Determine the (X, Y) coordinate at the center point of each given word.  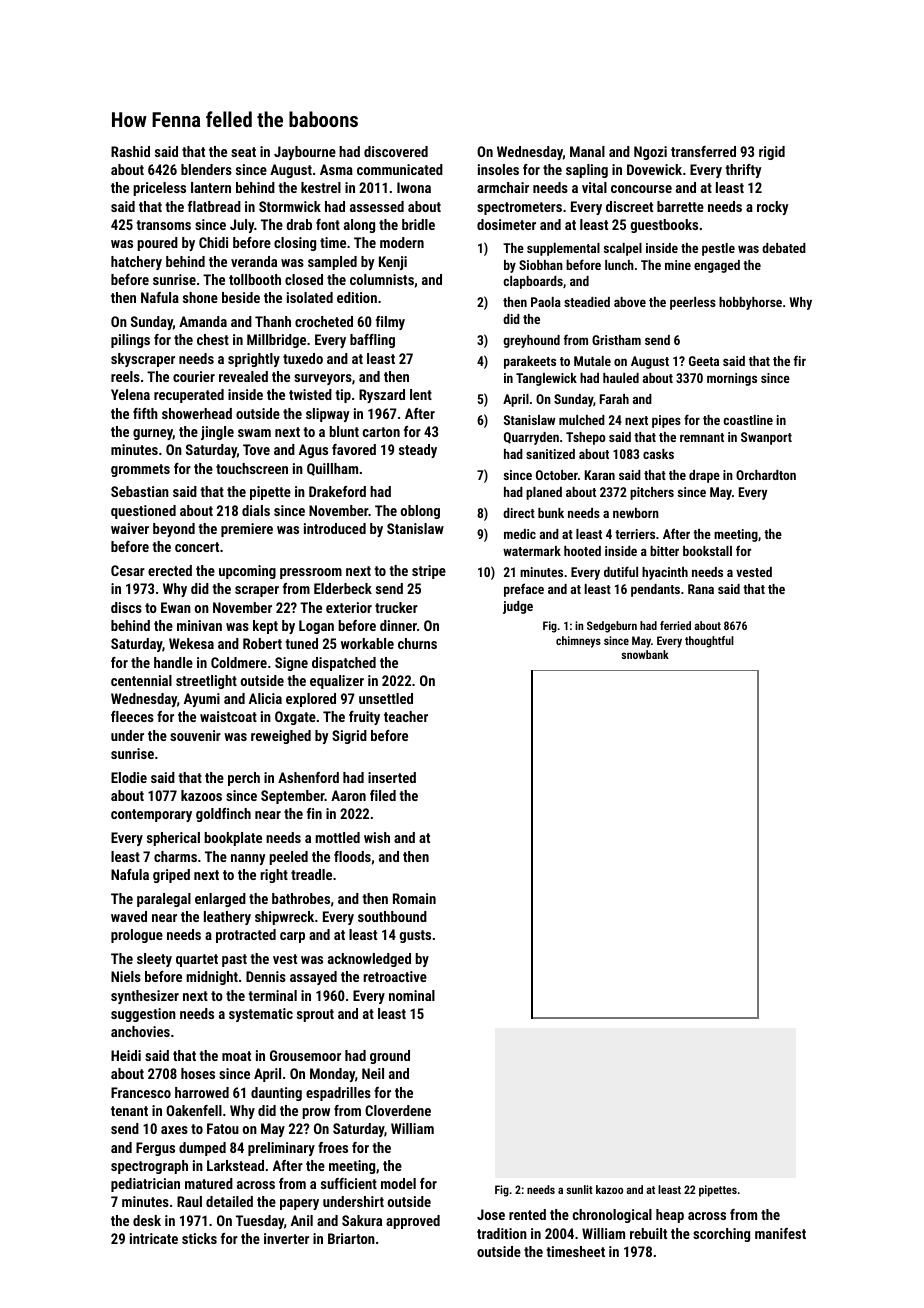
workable (367, 643)
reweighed (281, 737)
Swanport (766, 438)
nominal (412, 995)
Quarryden (531, 438)
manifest (780, 1233)
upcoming (247, 572)
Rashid (130, 151)
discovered (396, 151)
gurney (153, 434)
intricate (154, 1238)
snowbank (645, 654)
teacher (406, 716)
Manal (587, 151)
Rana (701, 589)
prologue (137, 936)
